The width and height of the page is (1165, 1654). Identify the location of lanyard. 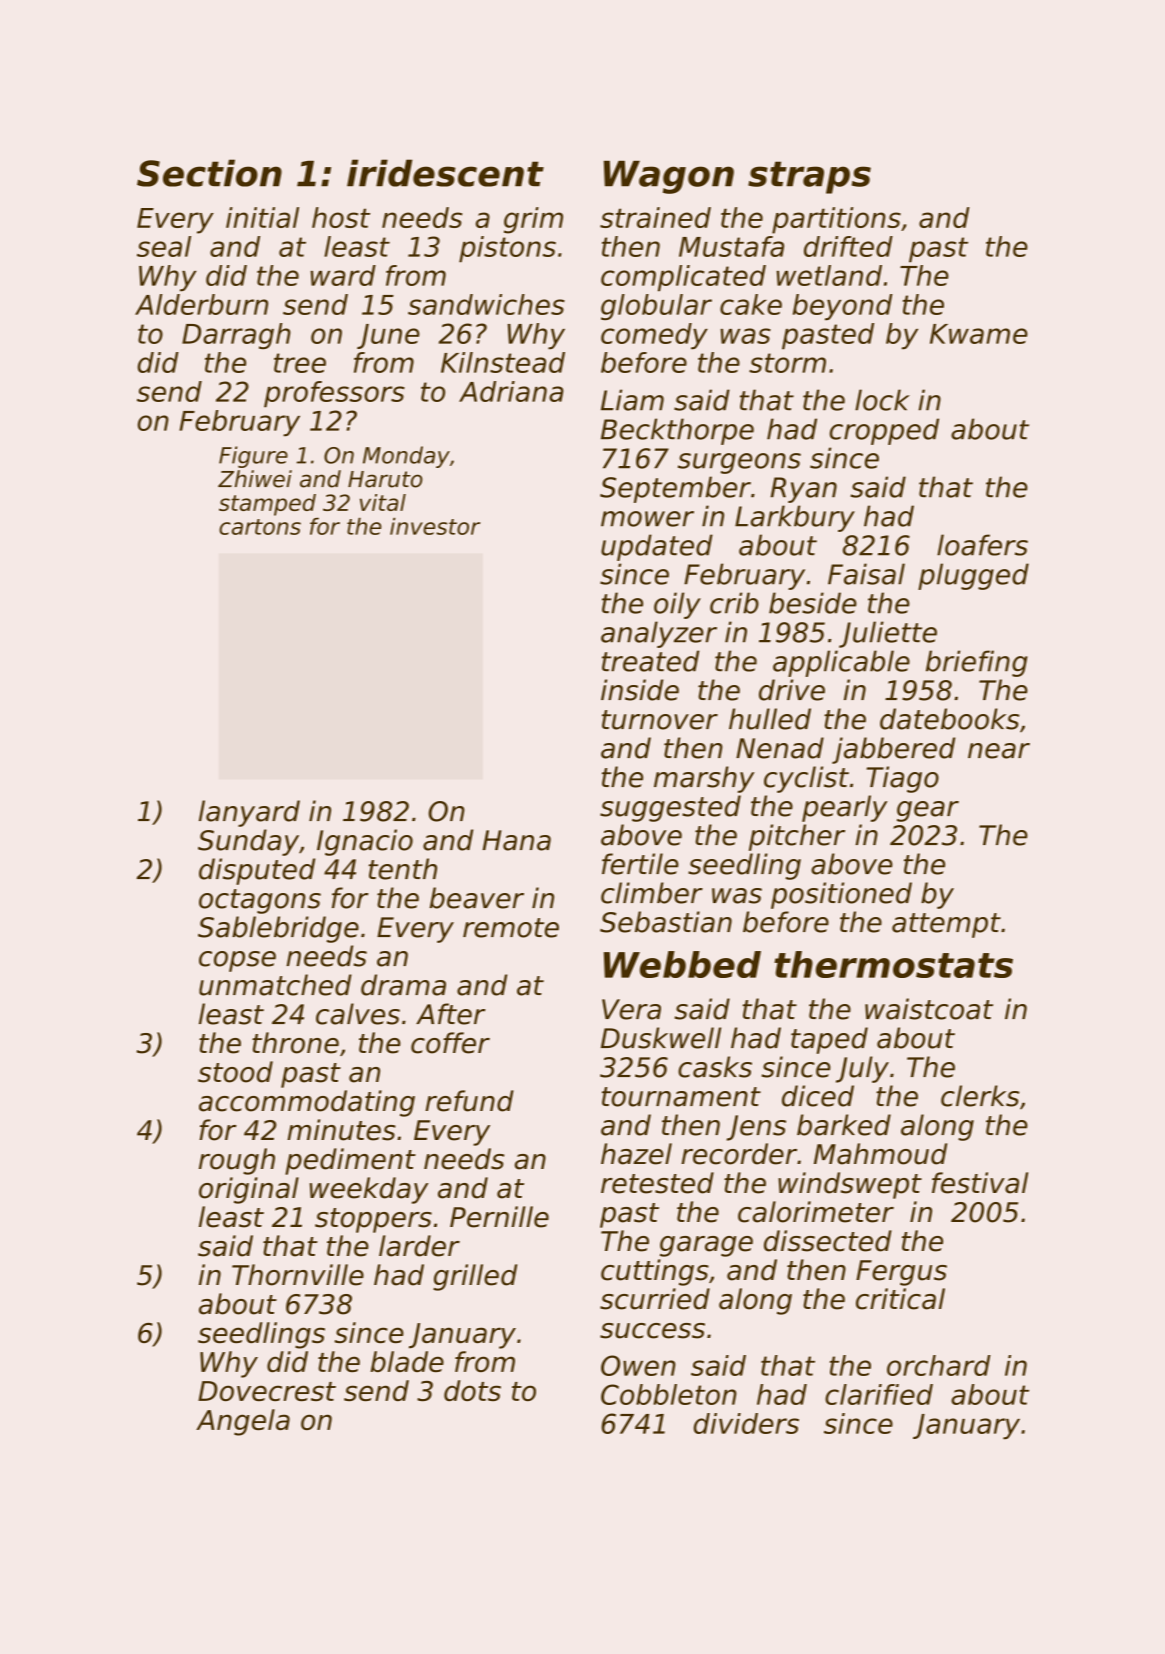
(249, 813).
